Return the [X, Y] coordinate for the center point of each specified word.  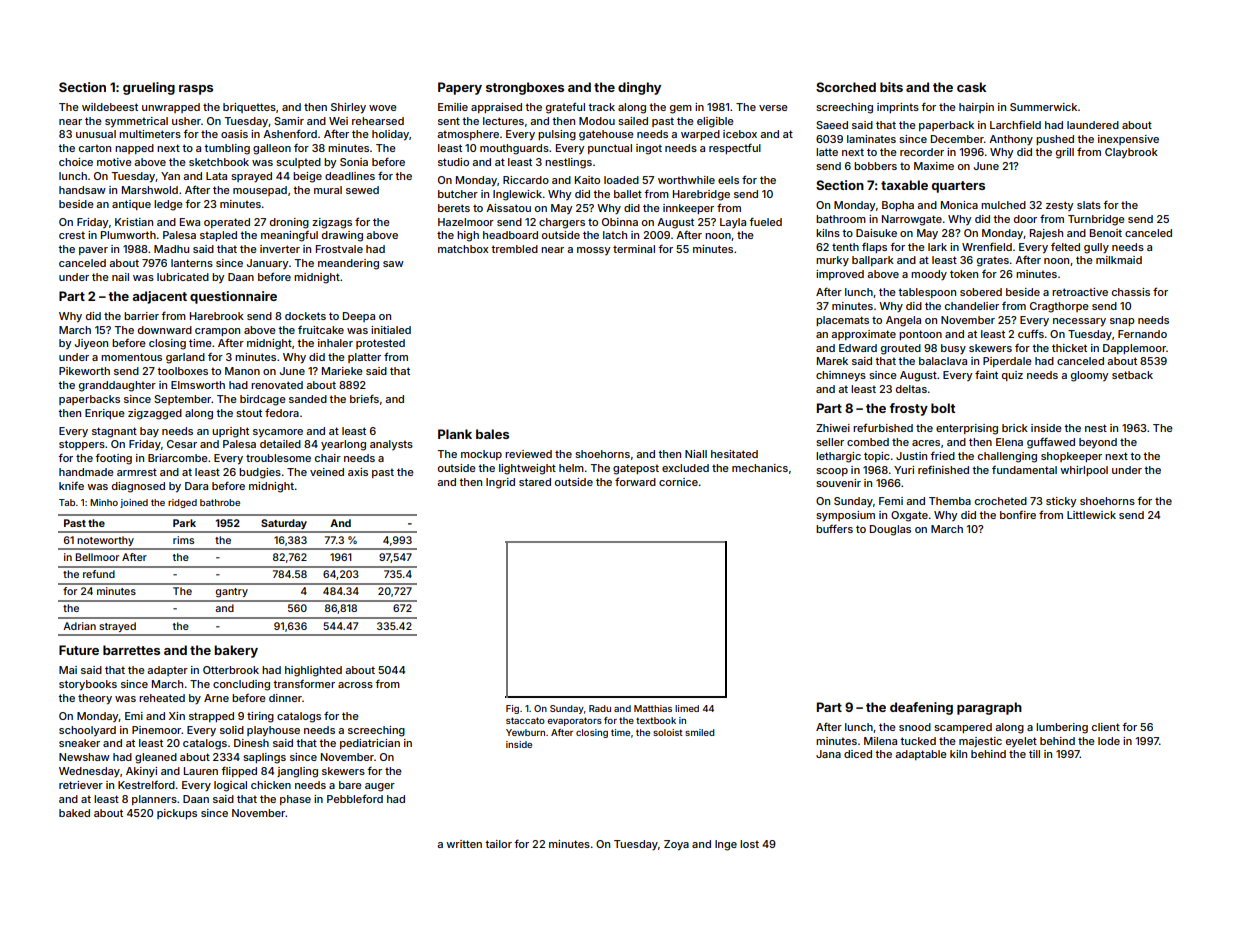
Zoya [676, 845]
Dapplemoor [1134, 349]
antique [131, 205]
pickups [177, 814]
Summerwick [1043, 107]
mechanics [760, 468]
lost [749, 844]
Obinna [620, 222]
